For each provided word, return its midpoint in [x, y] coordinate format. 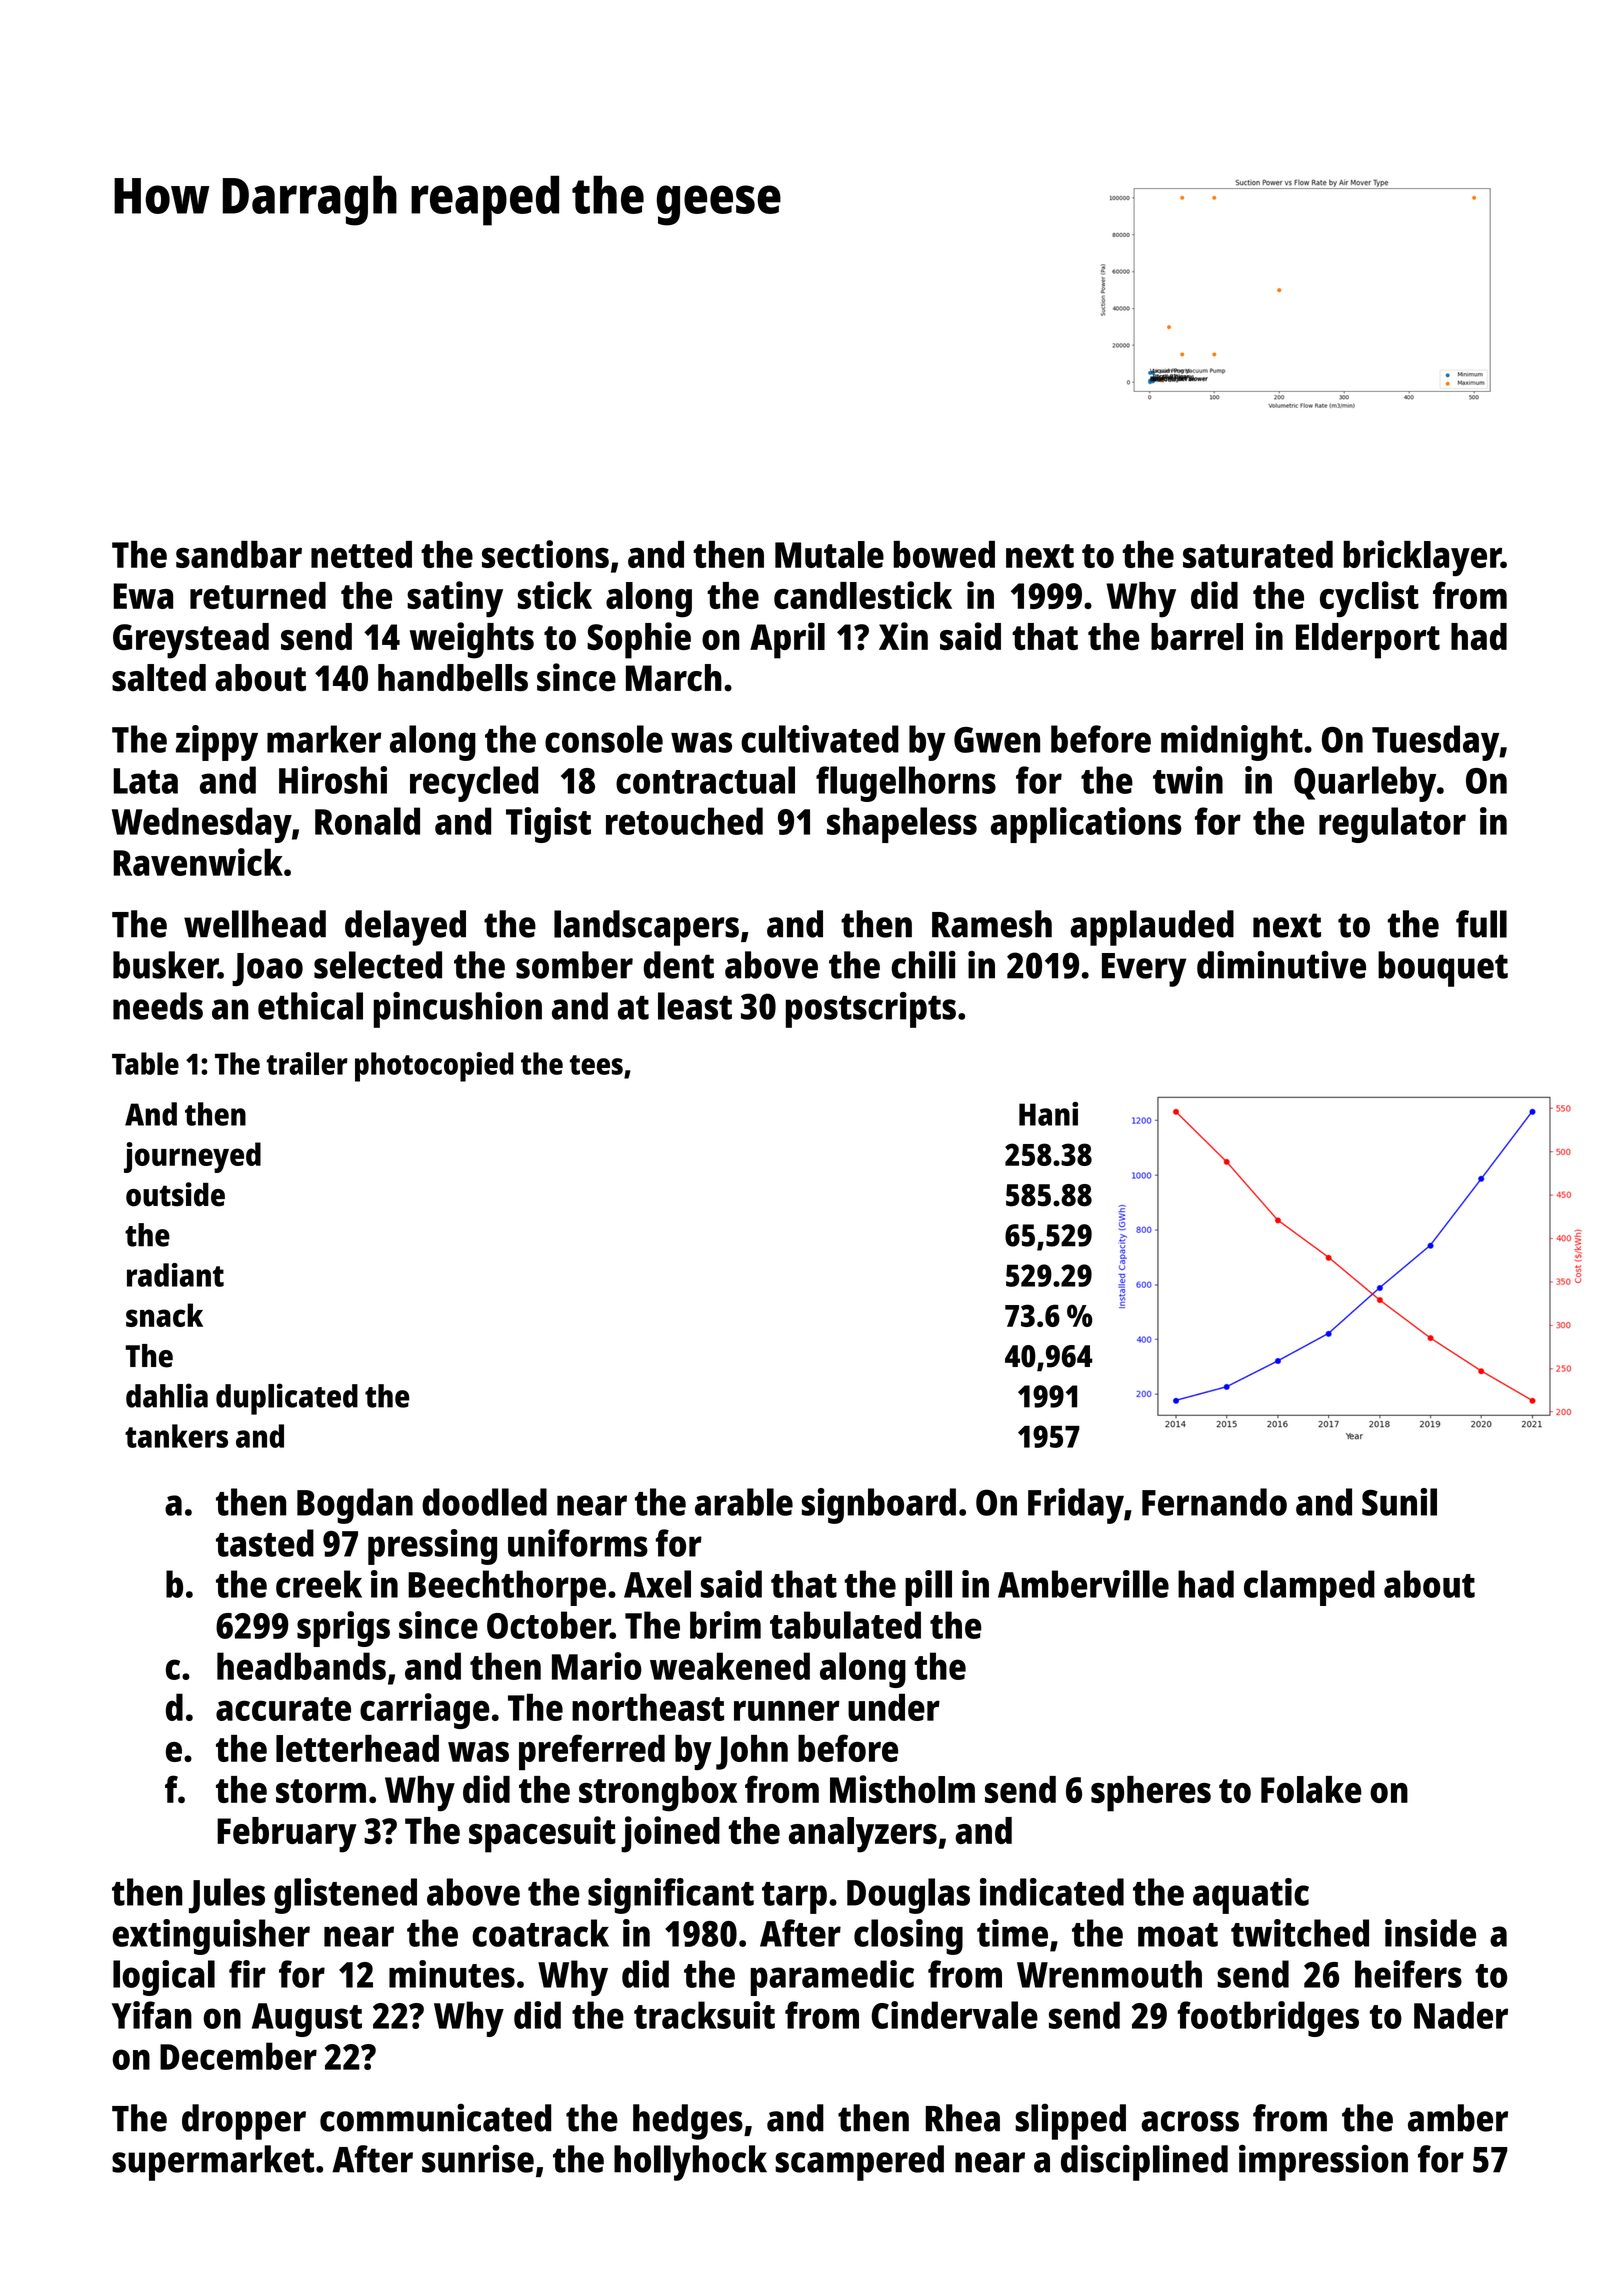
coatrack [540, 1933]
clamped [1309, 1588]
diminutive [1281, 965]
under [894, 1707]
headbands [301, 1666]
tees [596, 1065]
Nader [1461, 2015]
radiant [175, 1275]
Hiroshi [333, 780]
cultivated [820, 739]
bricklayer [1422, 558]
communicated [435, 2117]
